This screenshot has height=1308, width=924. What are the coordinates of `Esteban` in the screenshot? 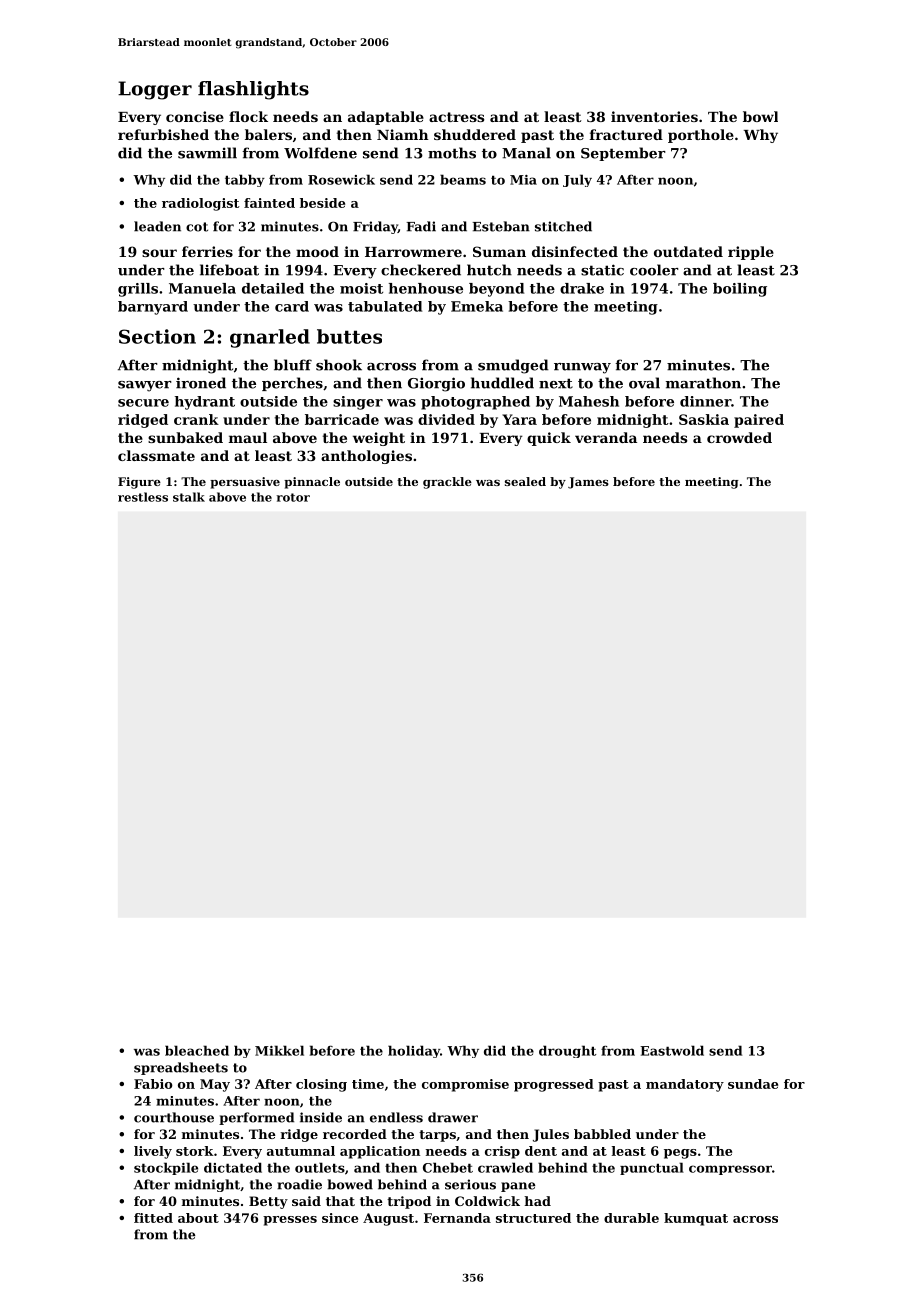 It's located at (501, 226).
